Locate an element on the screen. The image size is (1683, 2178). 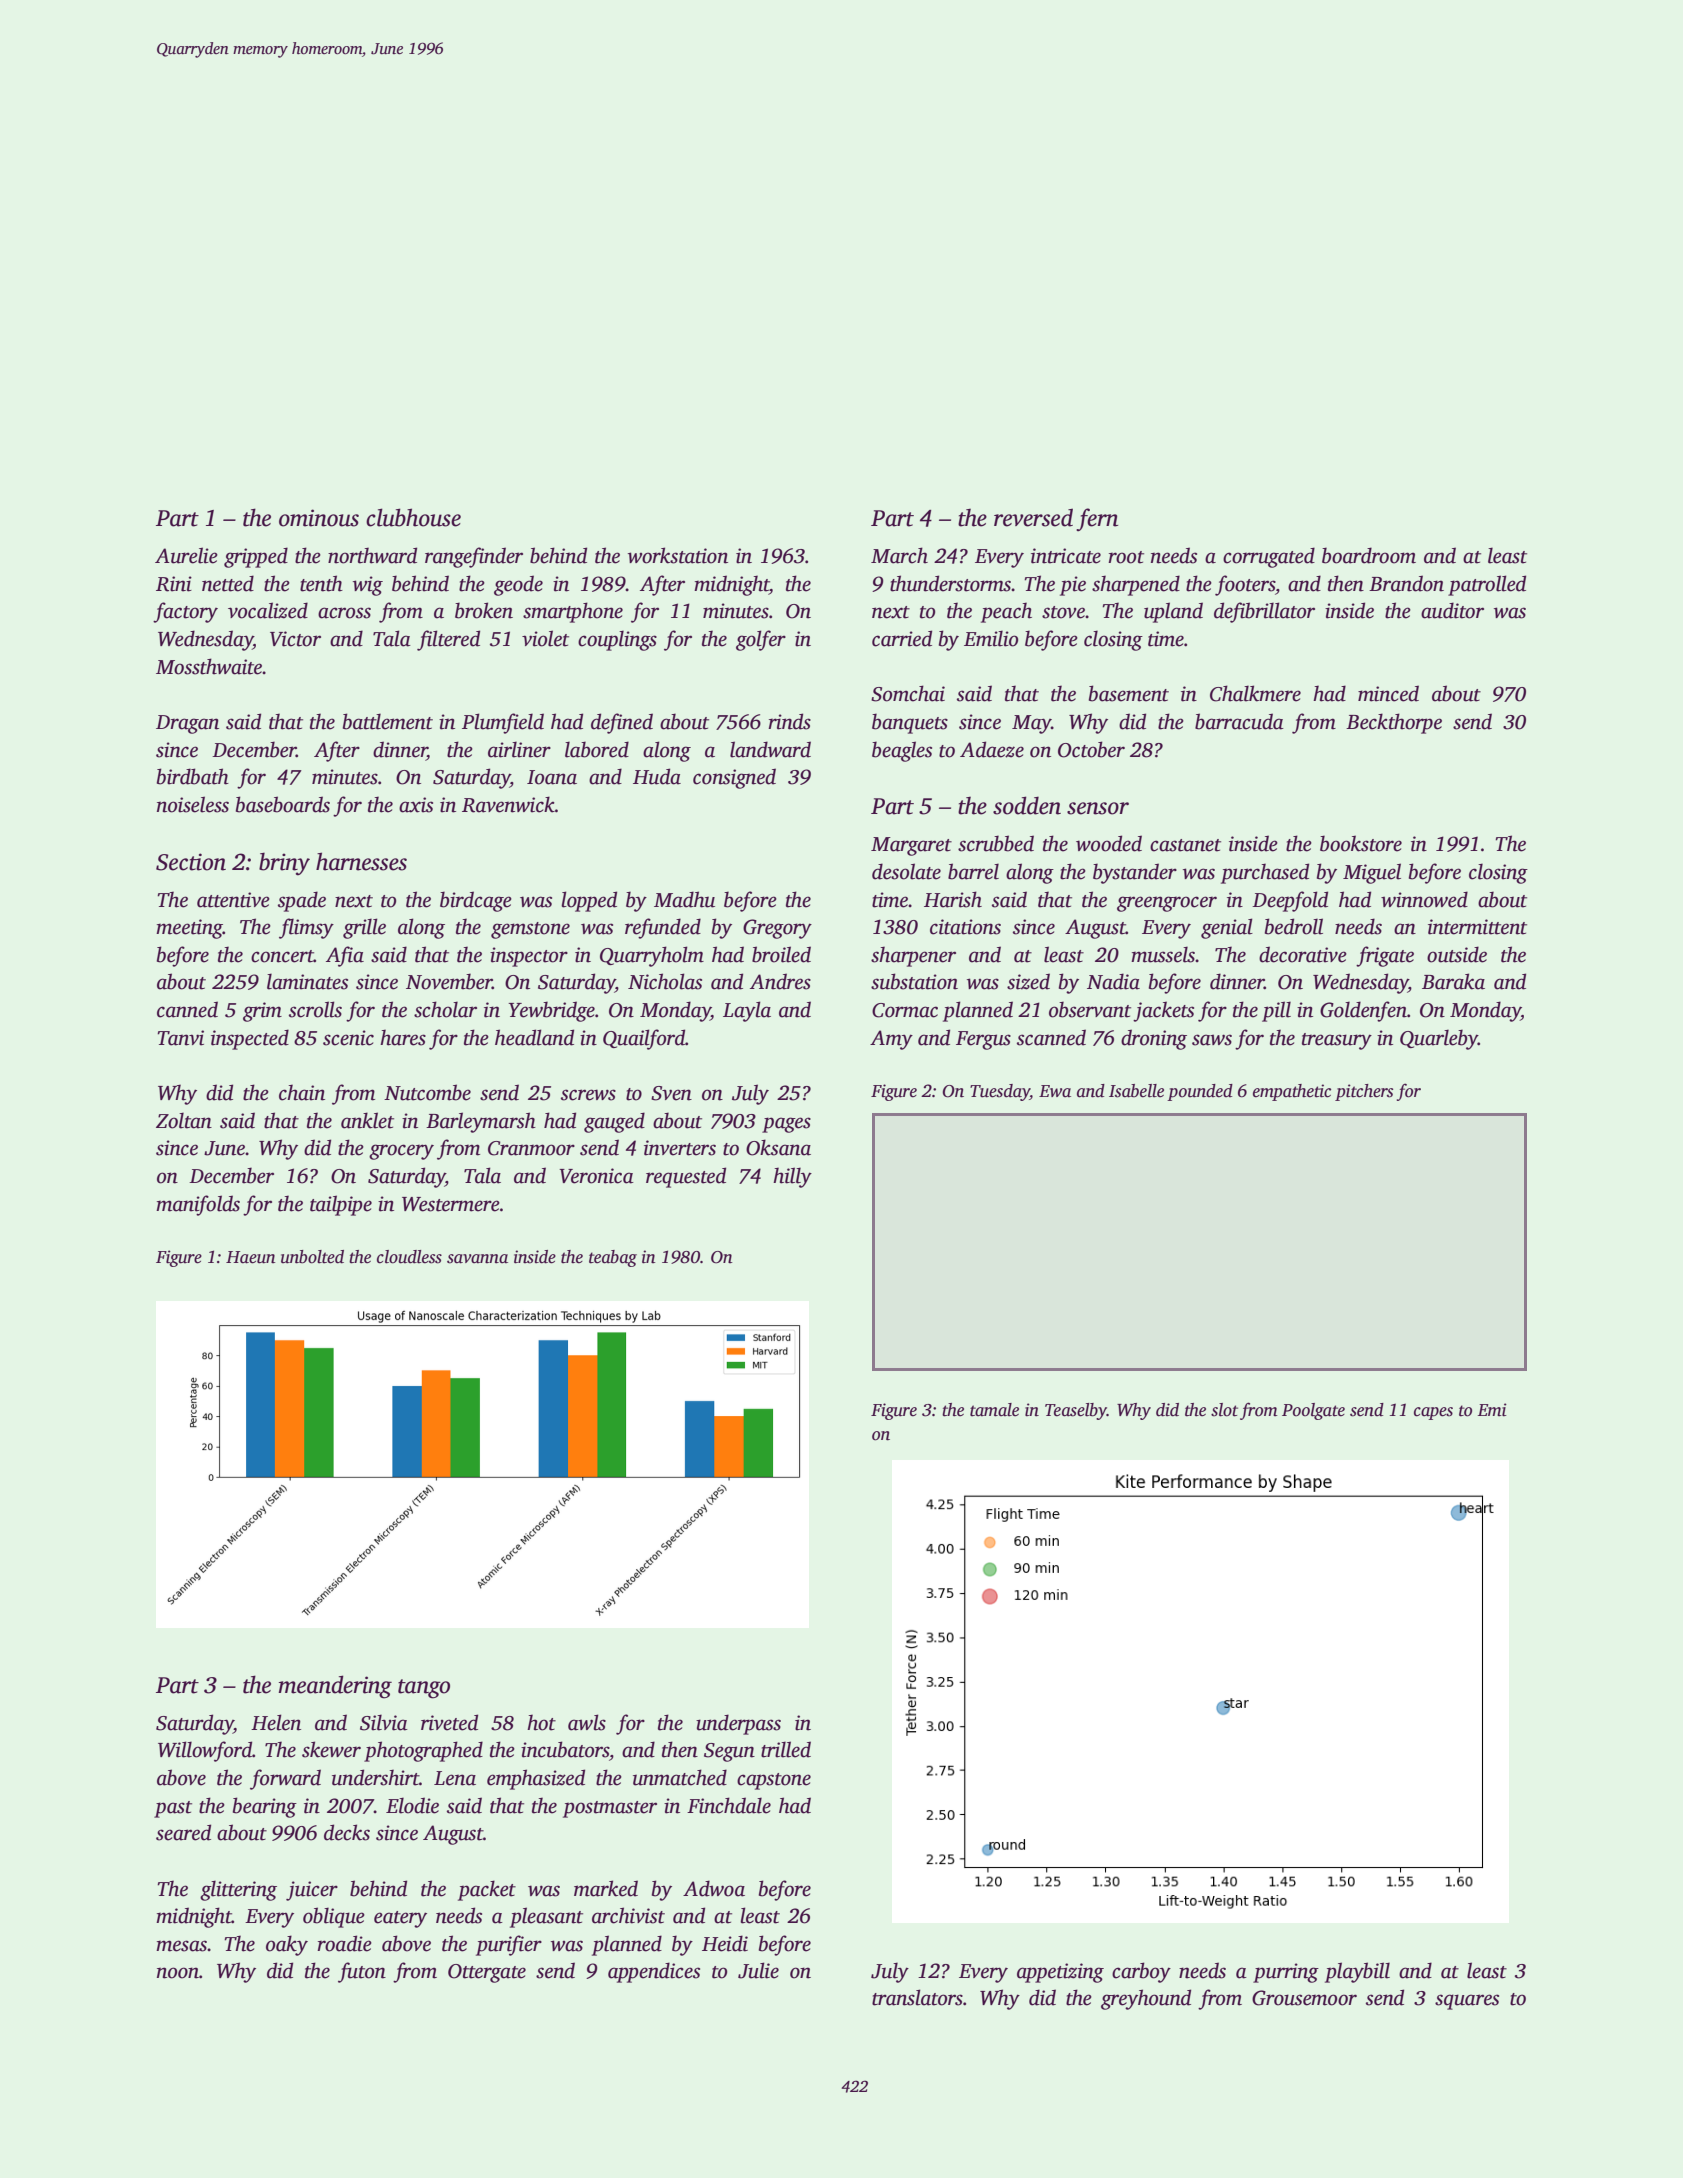
squares is located at coordinates (1467, 2002).
